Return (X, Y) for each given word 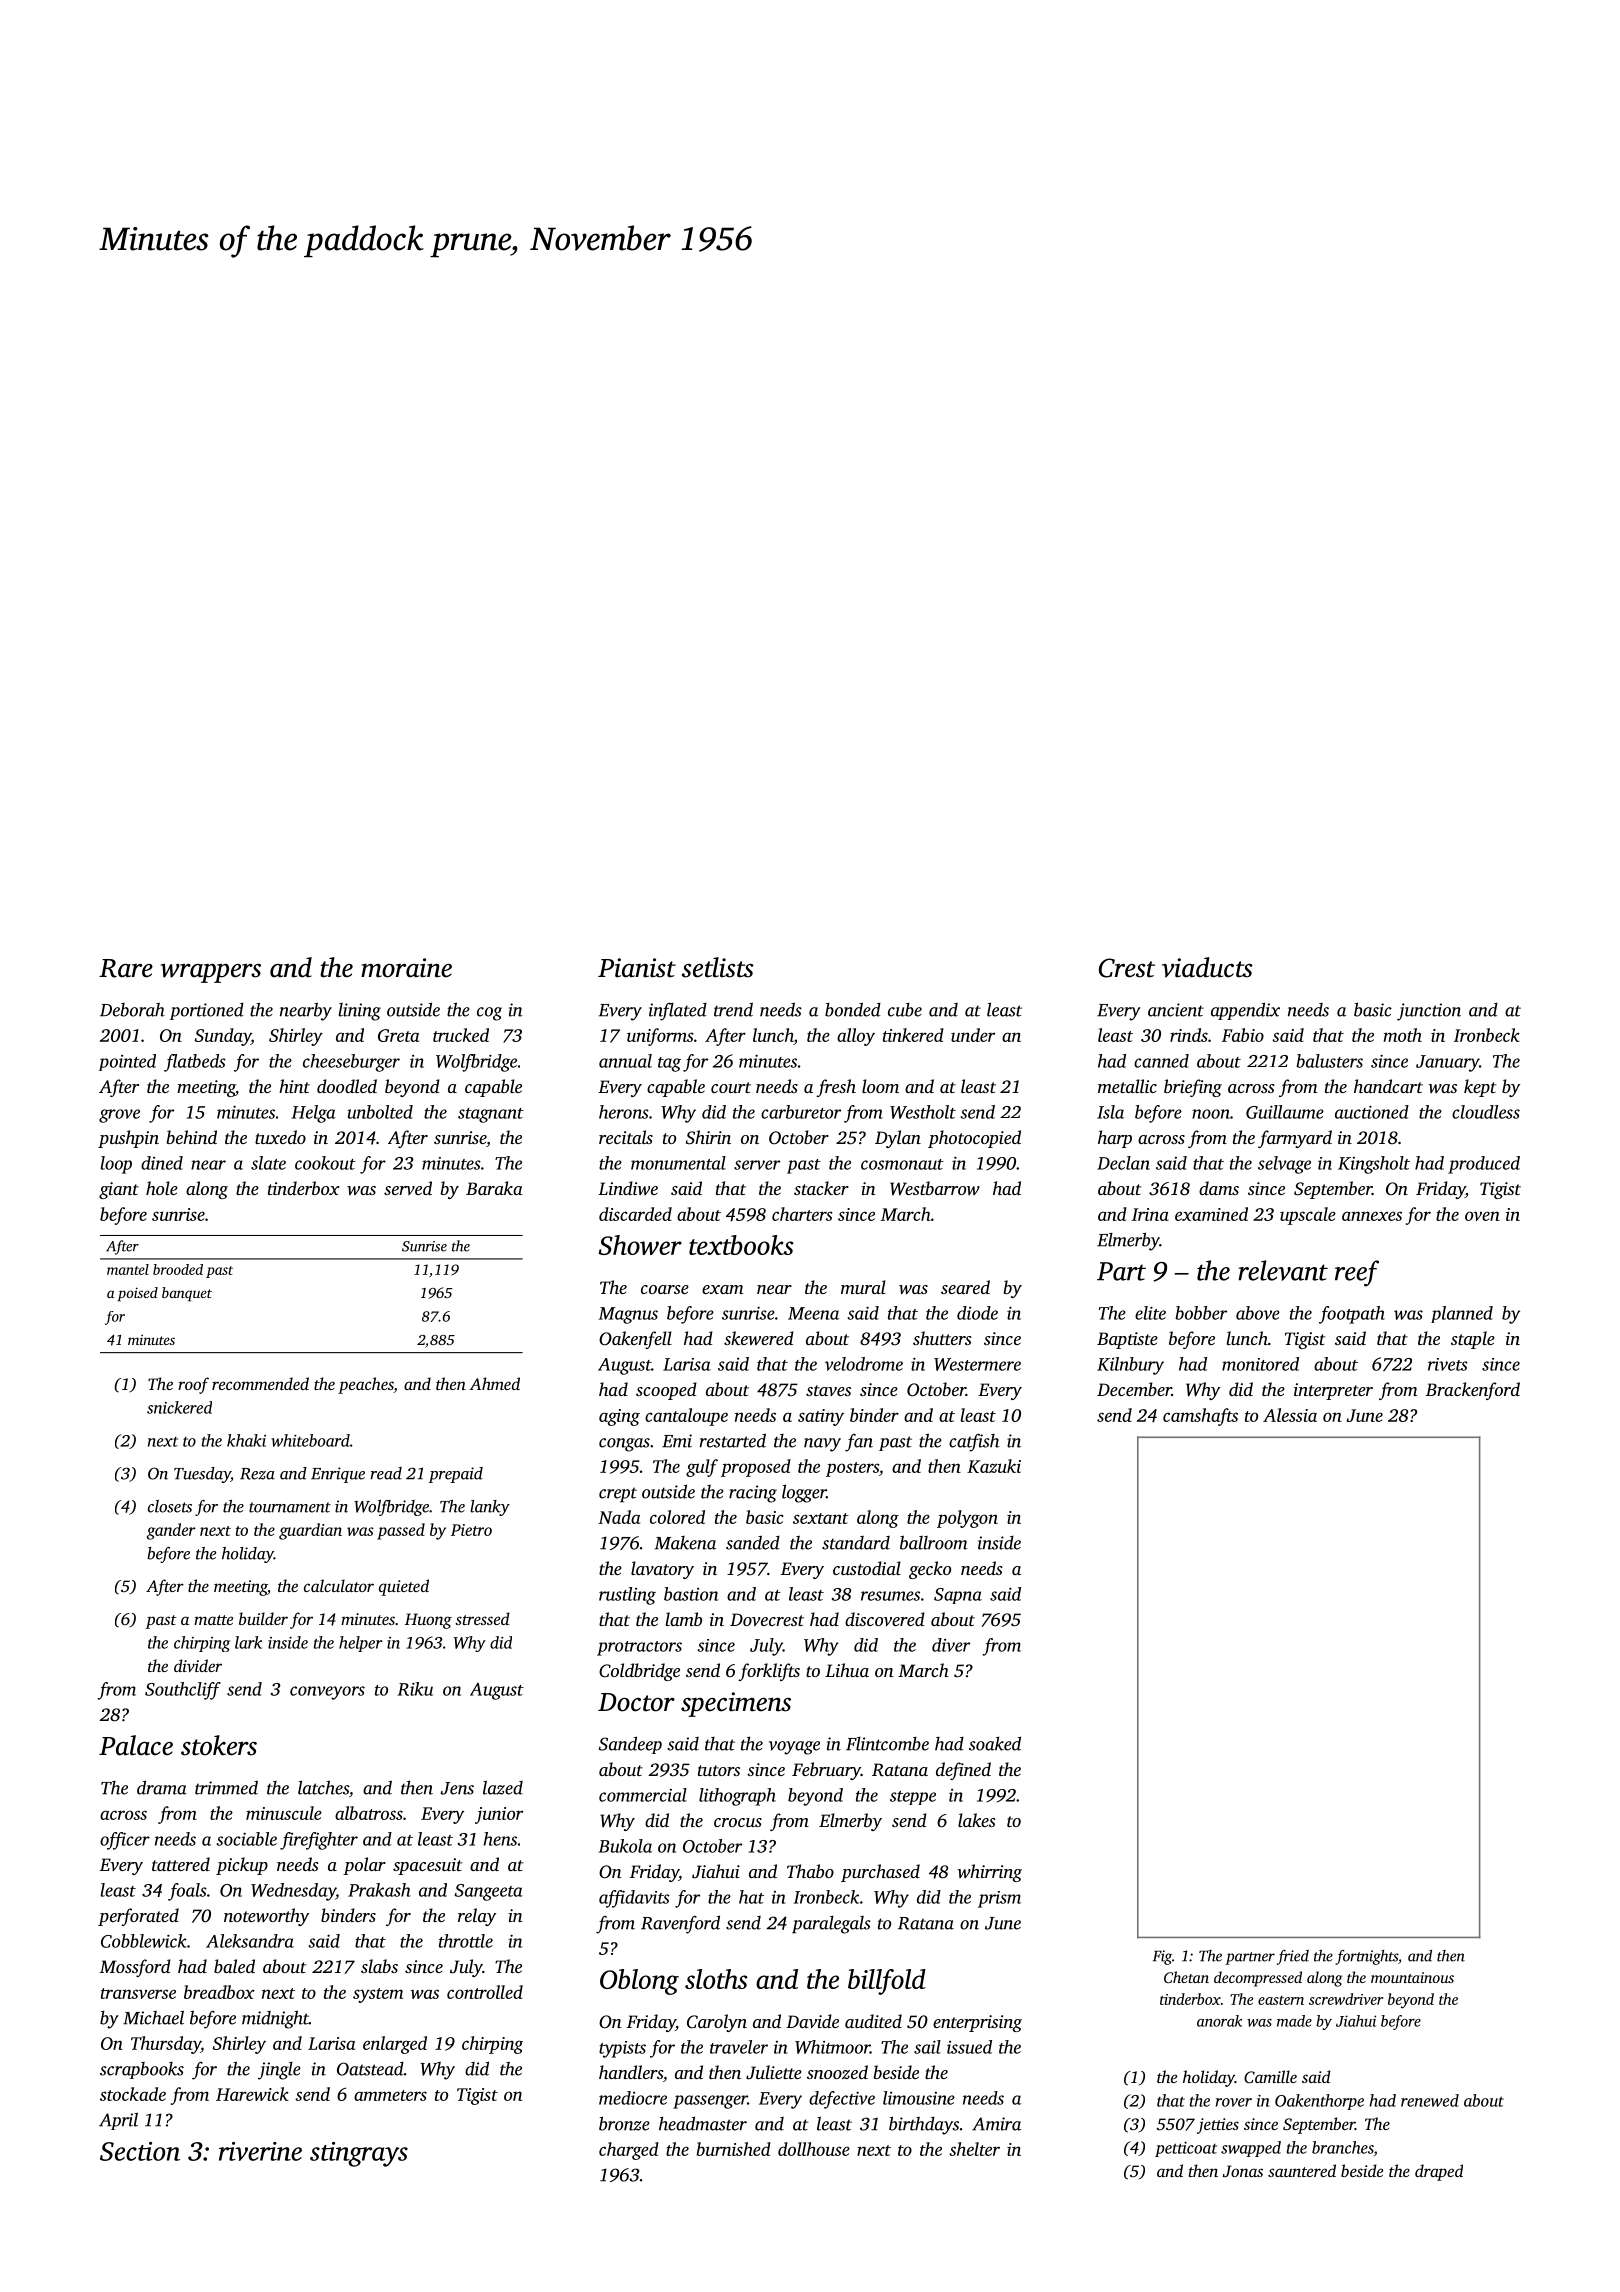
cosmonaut (902, 1164)
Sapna (958, 1596)
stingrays (359, 2154)
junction (1429, 1012)
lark (248, 1642)
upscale (1308, 1216)
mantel (128, 1269)
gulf (702, 1468)
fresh (836, 1088)
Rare (126, 968)
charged (629, 2151)
